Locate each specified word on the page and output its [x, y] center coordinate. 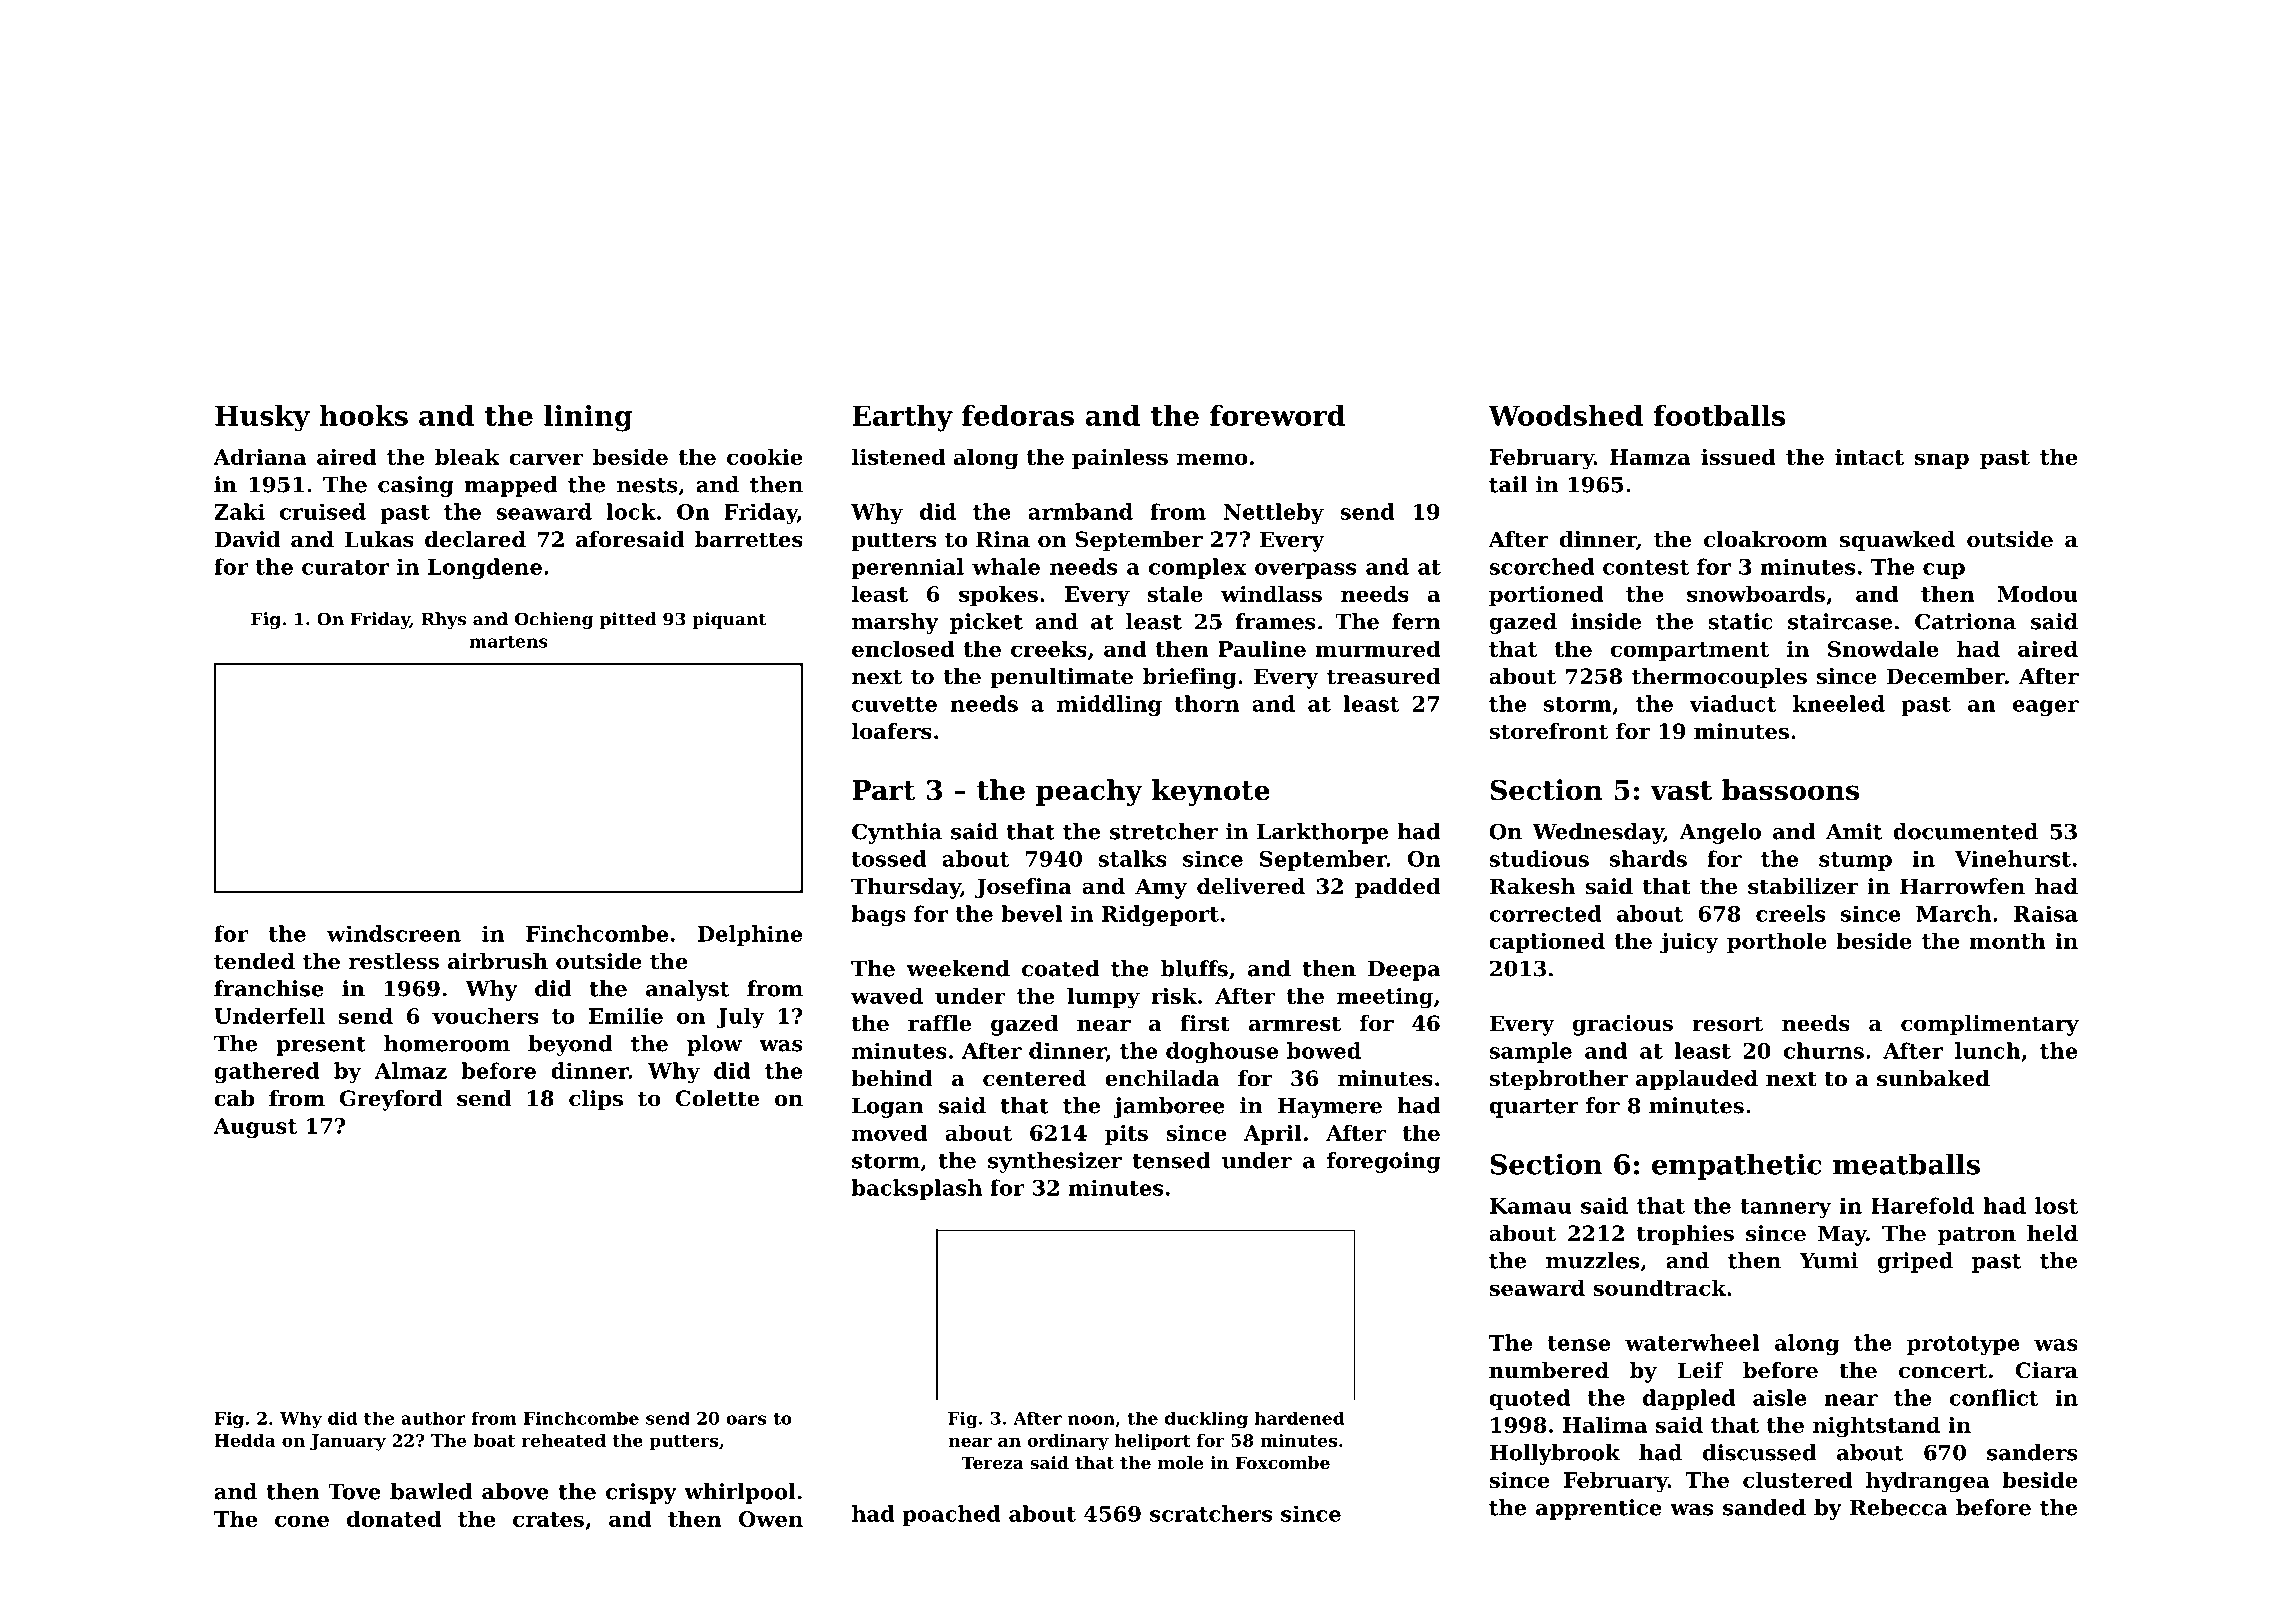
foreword [1277, 415]
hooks [363, 415]
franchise [269, 988]
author [433, 1418]
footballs [1719, 415]
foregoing [1383, 1162]
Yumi [1828, 1260]
